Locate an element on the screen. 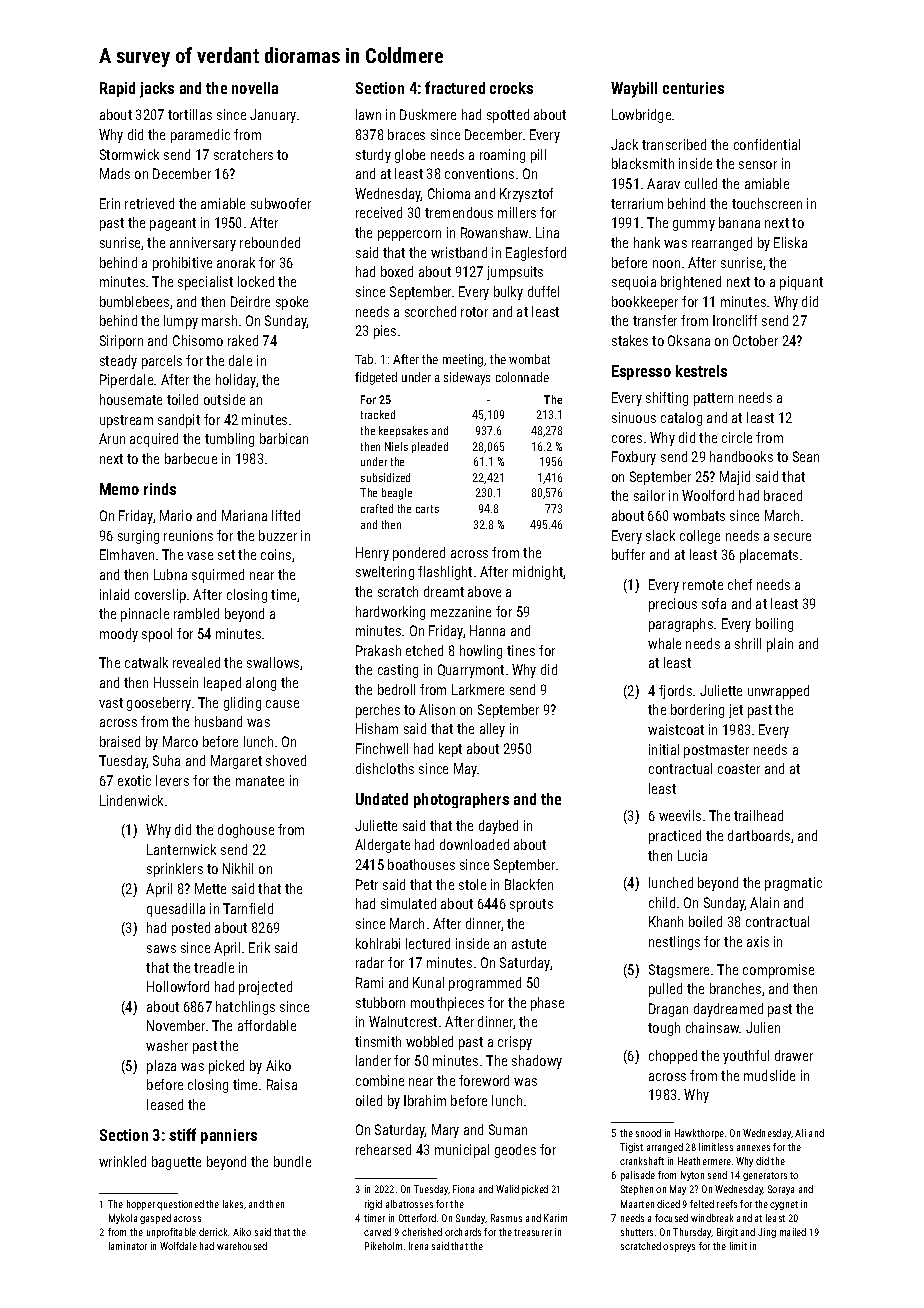 The height and width of the screenshot is (1308, 924). pageant is located at coordinates (173, 224).
